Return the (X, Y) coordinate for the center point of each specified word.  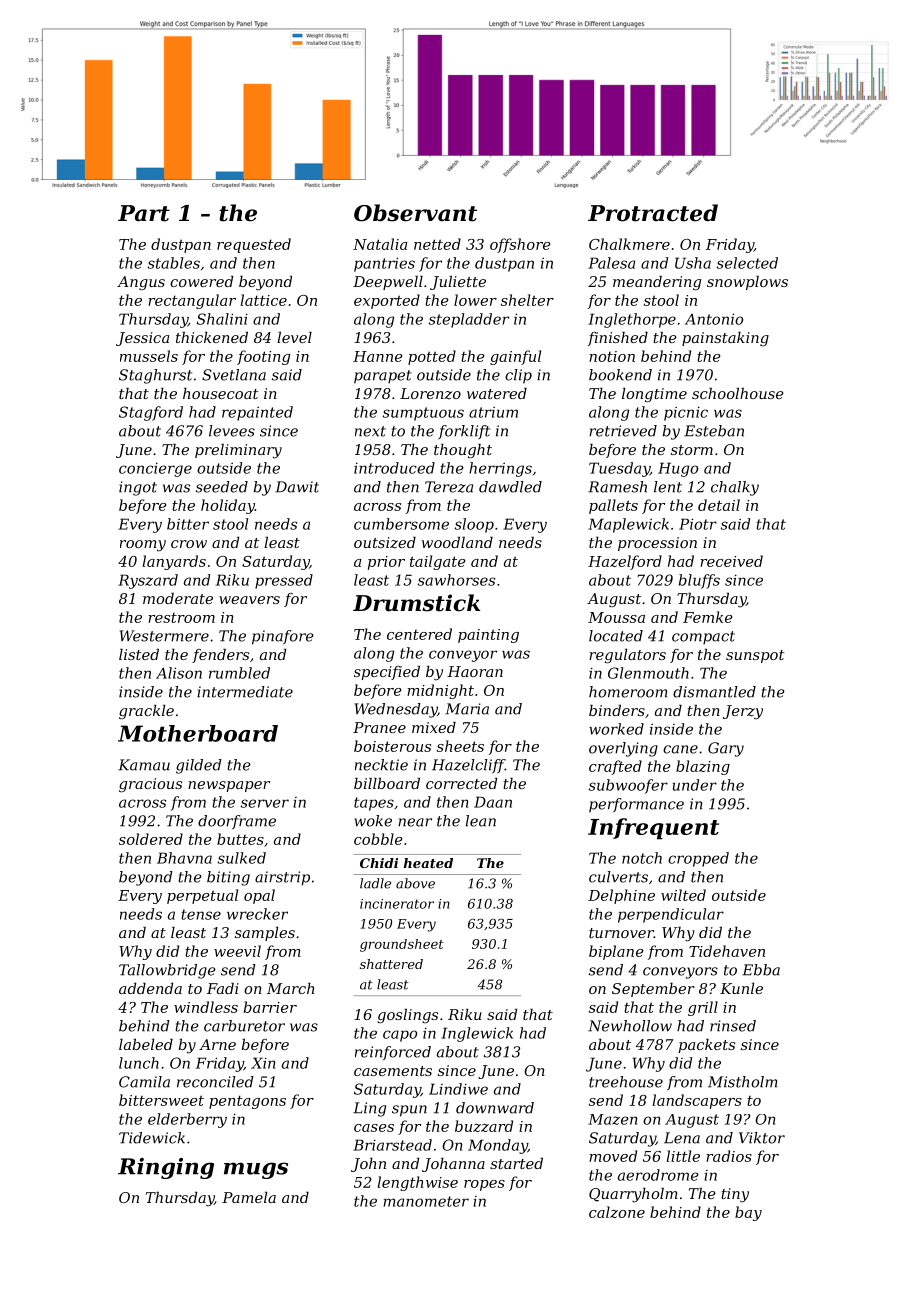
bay (748, 1213)
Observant (415, 213)
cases (374, 1128)
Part (144, 213)
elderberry (187, 1120)
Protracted (653, 213)
